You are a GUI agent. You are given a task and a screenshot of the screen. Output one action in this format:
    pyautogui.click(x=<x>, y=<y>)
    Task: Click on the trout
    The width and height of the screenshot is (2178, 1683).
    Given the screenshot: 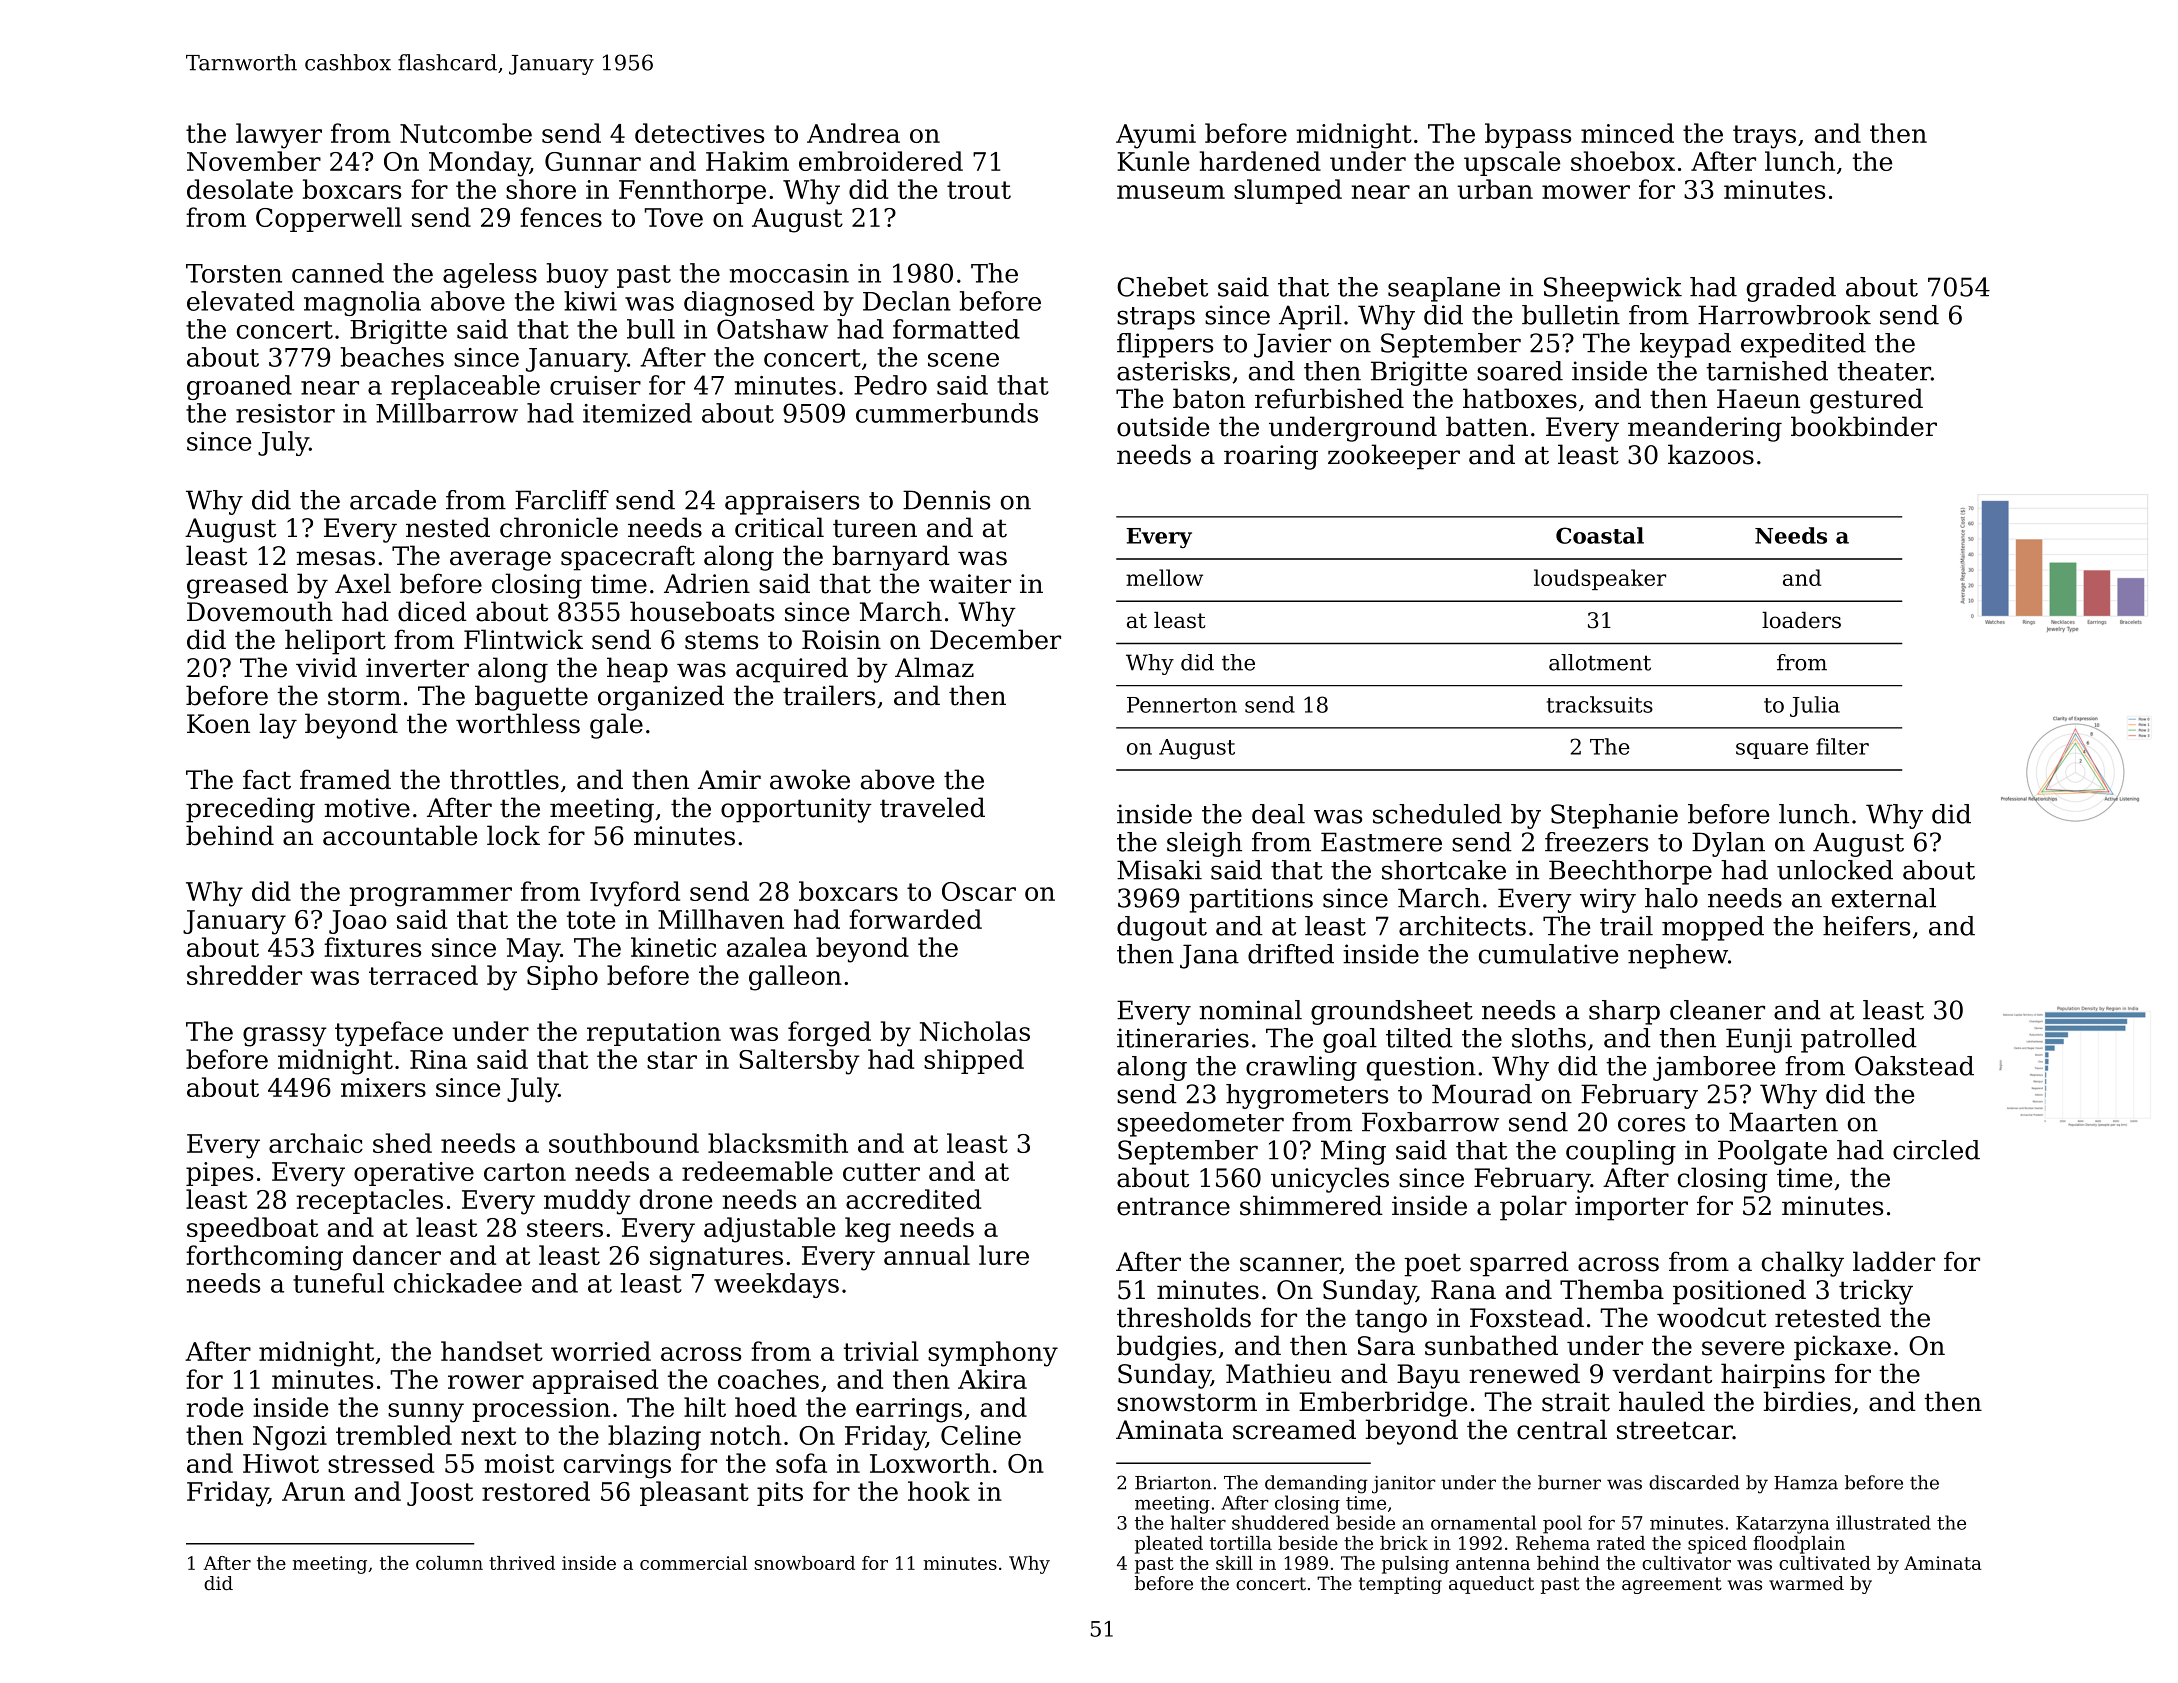 What is the action you would take?
    pyautogui.click(x=979, y=190)
